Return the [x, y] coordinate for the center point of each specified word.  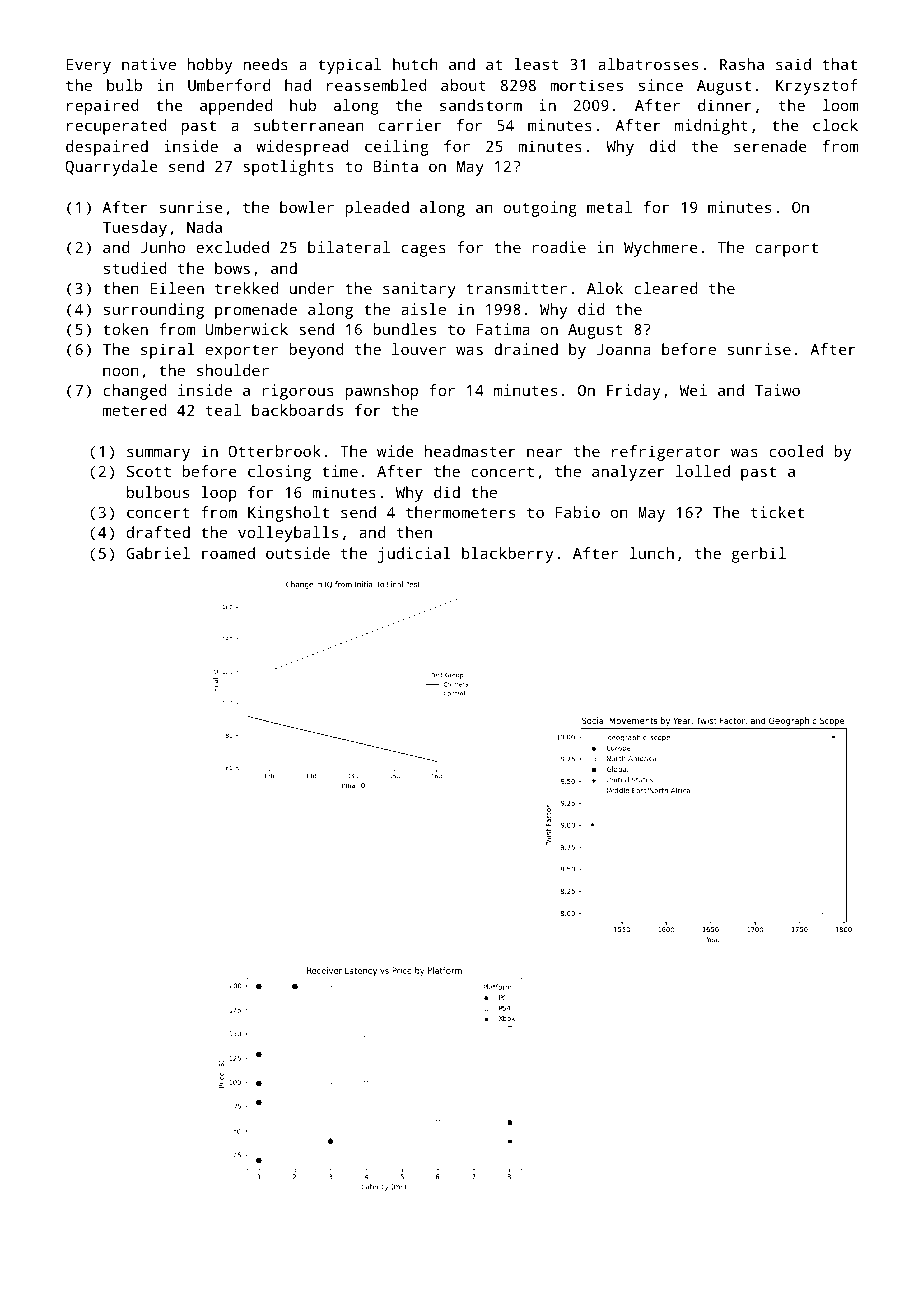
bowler [307, 207]
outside [298, 553]
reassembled [377, 85]
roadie [559, 247]
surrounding [154, 311]
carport [786, 249]
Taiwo [777, 390]
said [793, 64]
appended [236, 107]
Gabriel [158, 553]
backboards [297, 410]
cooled [796, 451]
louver [419, 349]
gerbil [759, 555]
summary [158, 454]
